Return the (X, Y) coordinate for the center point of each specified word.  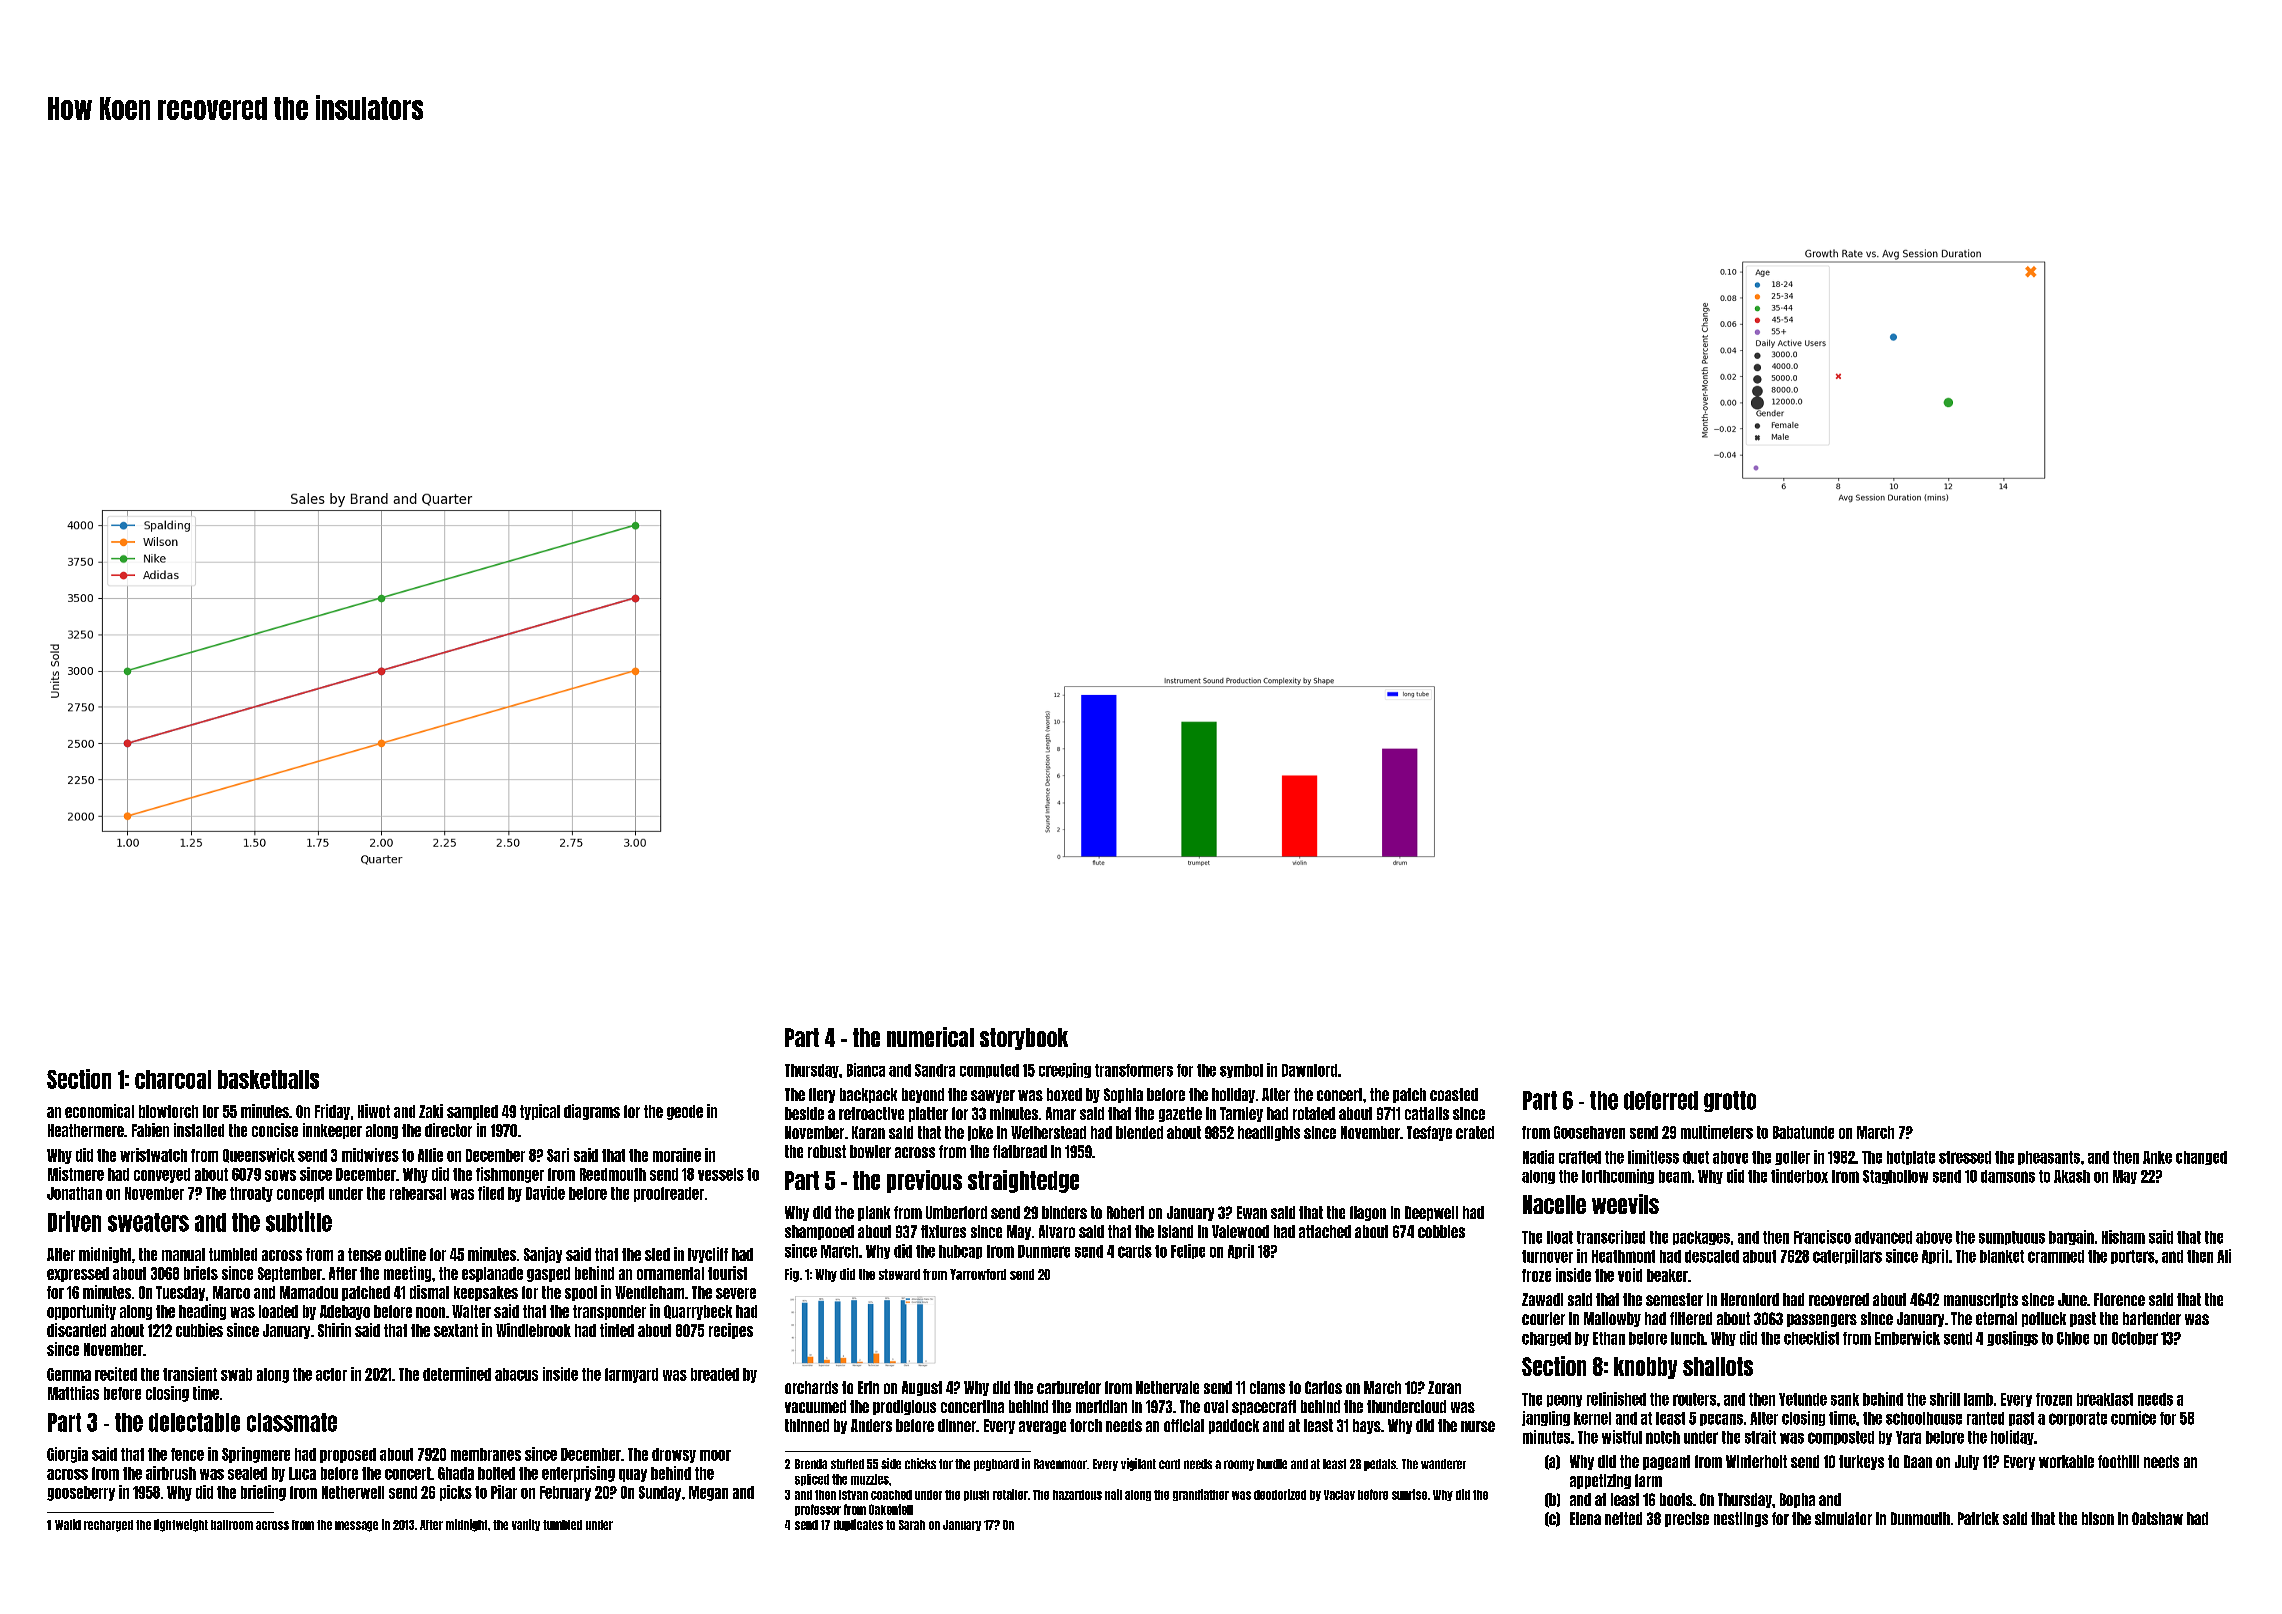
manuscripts (1981, 1300)
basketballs (268, 1079)
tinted (617, 1330)
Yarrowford (978, 1274)
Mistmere (76, 1174)
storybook (1024, 1039)
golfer (1792, 1158)
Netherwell (353, 1492)
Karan (868, 1132)
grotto (1730, 1101)
